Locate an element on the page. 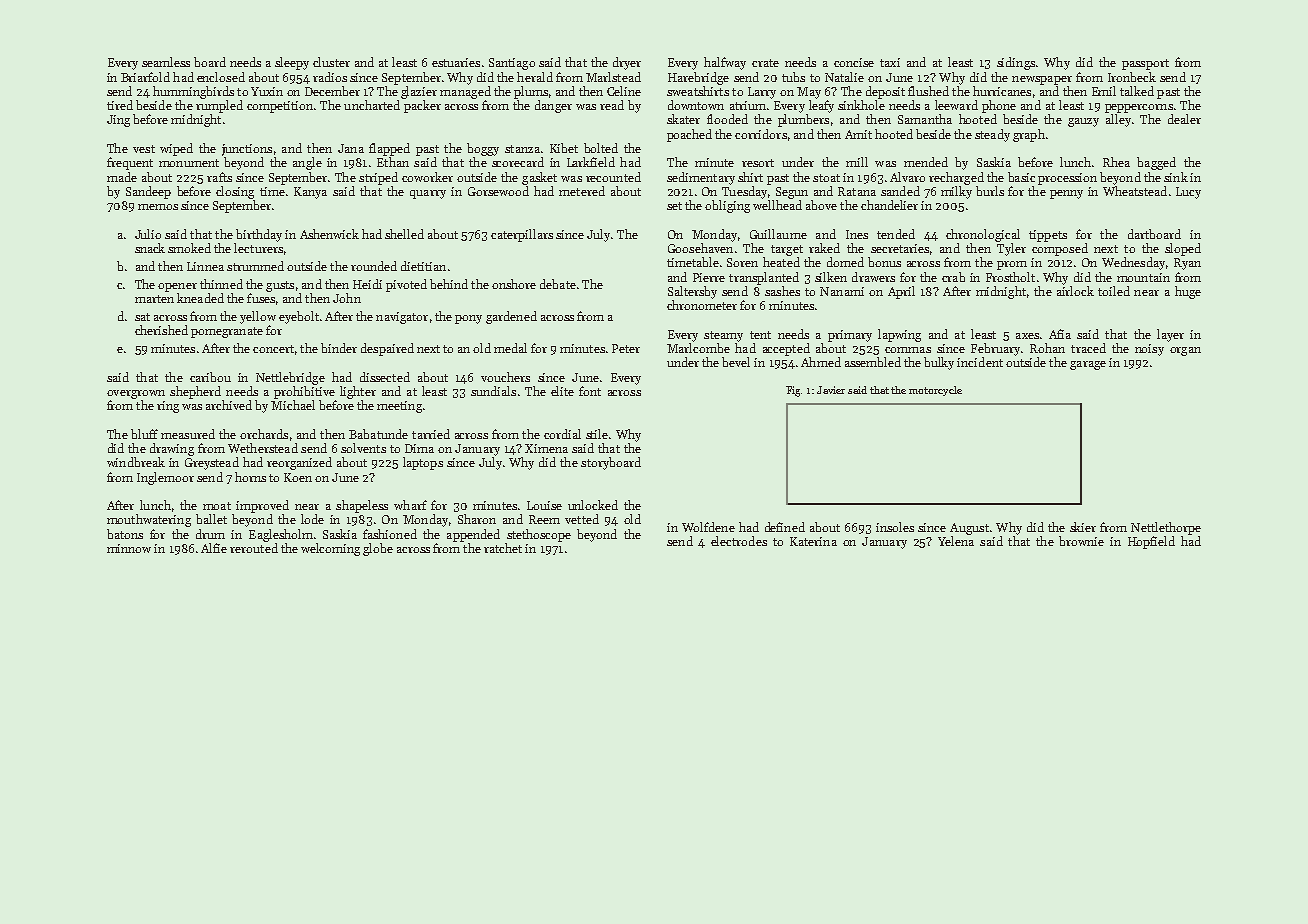 Image resolution: width=1308 pixels, height=924 pixels. Jing is located at coordinates (118, 121).
